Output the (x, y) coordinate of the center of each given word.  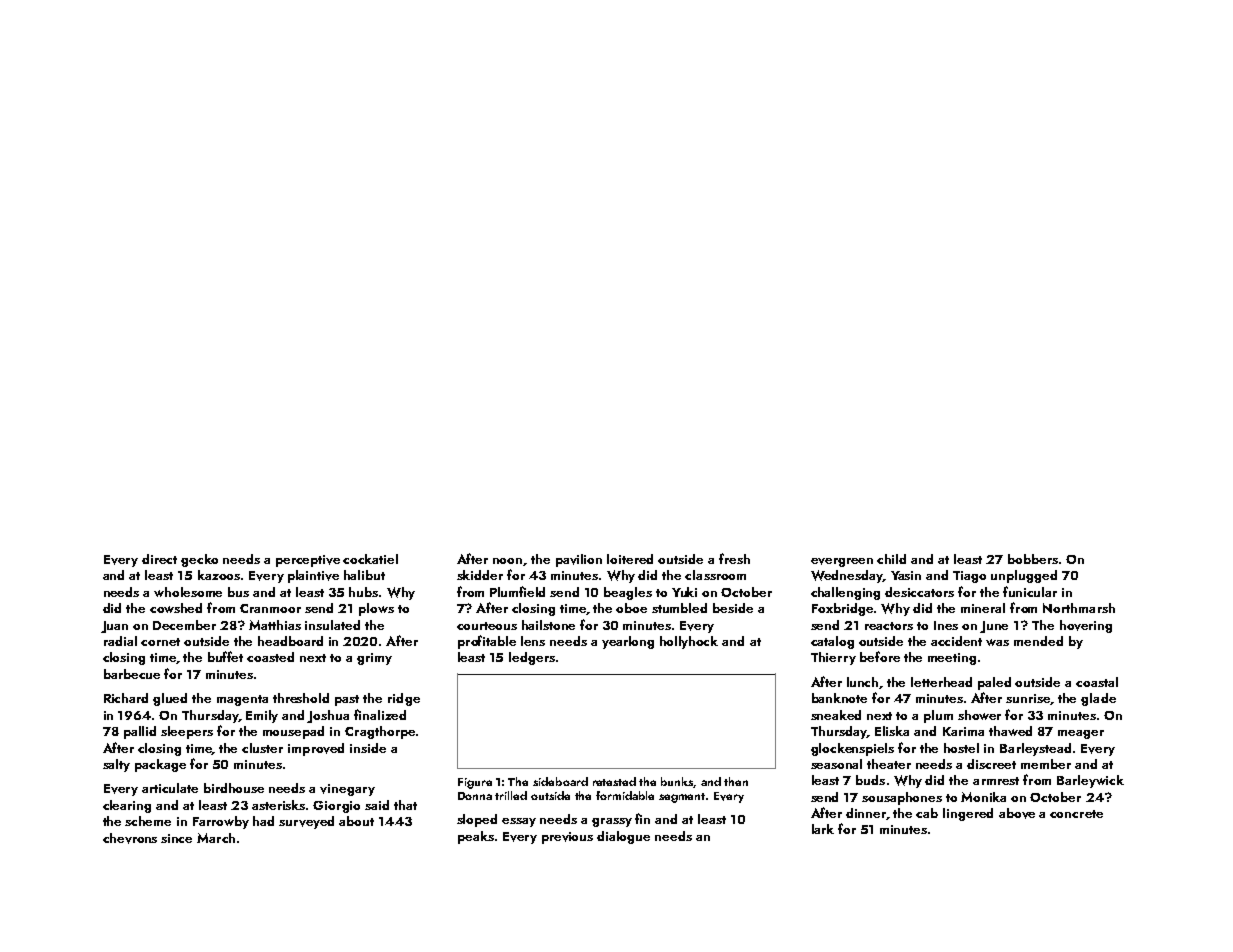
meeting (952, 659)
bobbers (1033, 559)
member (1046, 764)
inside (368, 748)
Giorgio (336, 807)
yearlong (628, 642)
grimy (374, 659)
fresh (734, 558)
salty (116, 765)
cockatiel (370, 559)
